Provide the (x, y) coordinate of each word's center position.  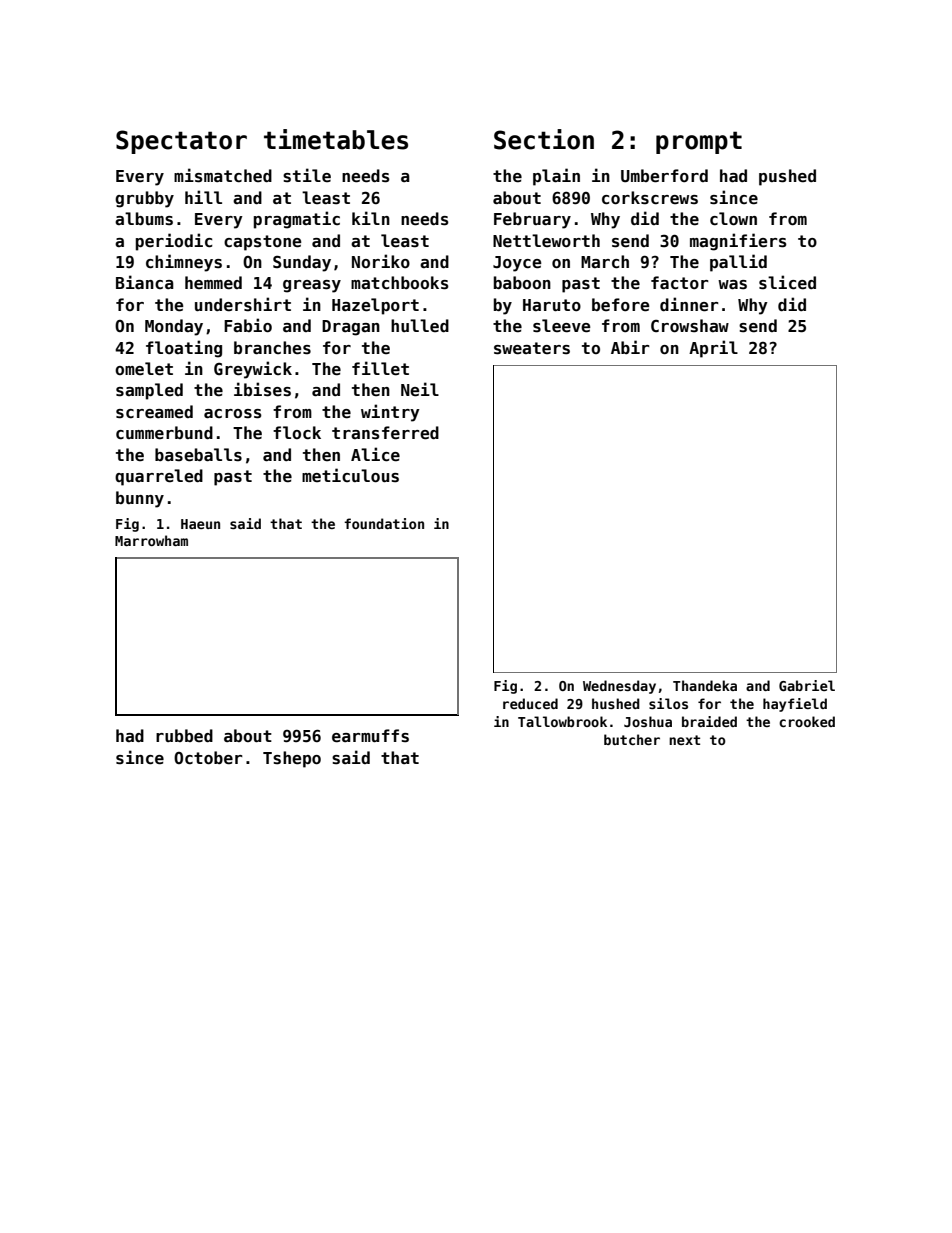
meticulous (350, 475)
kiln (371, 218)
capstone (263, 243)
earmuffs (370, 736)
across (233, 414)
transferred (385, 433)
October (208, 758)
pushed (787, 177)
